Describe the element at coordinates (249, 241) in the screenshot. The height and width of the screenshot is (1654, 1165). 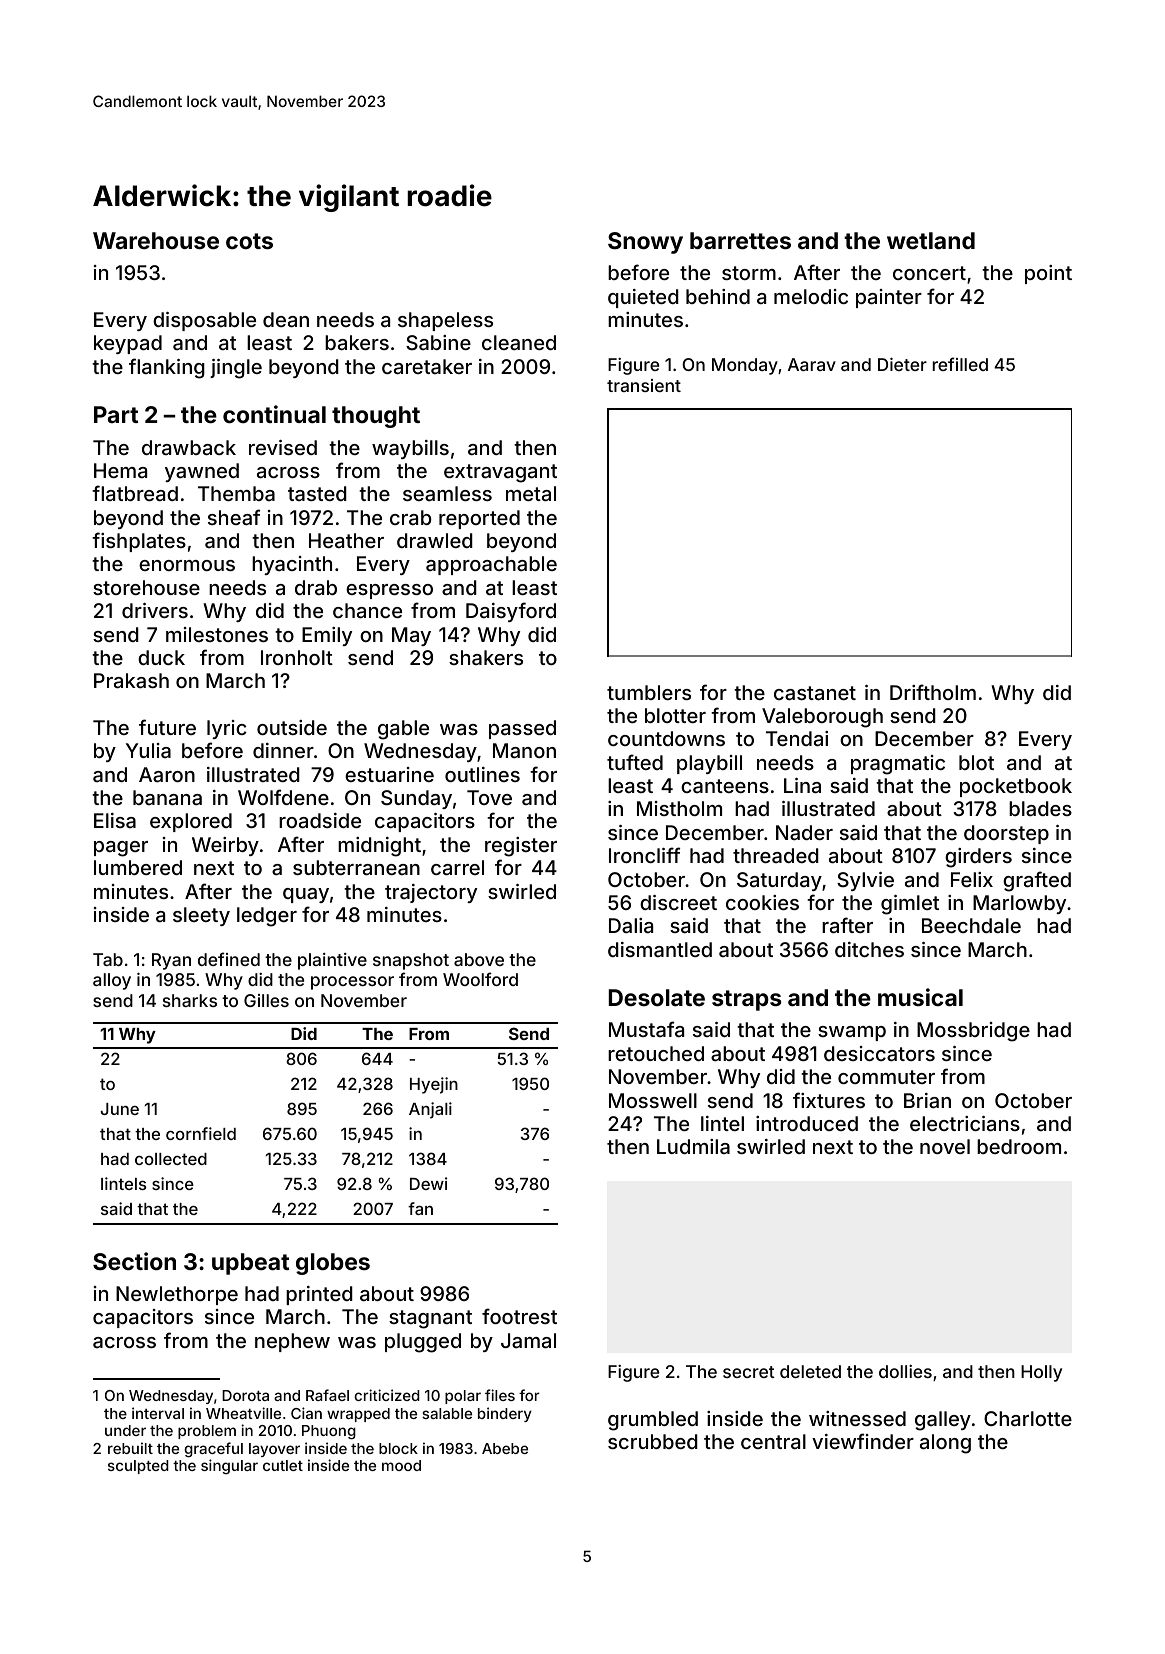
I see `cots` at that location.
